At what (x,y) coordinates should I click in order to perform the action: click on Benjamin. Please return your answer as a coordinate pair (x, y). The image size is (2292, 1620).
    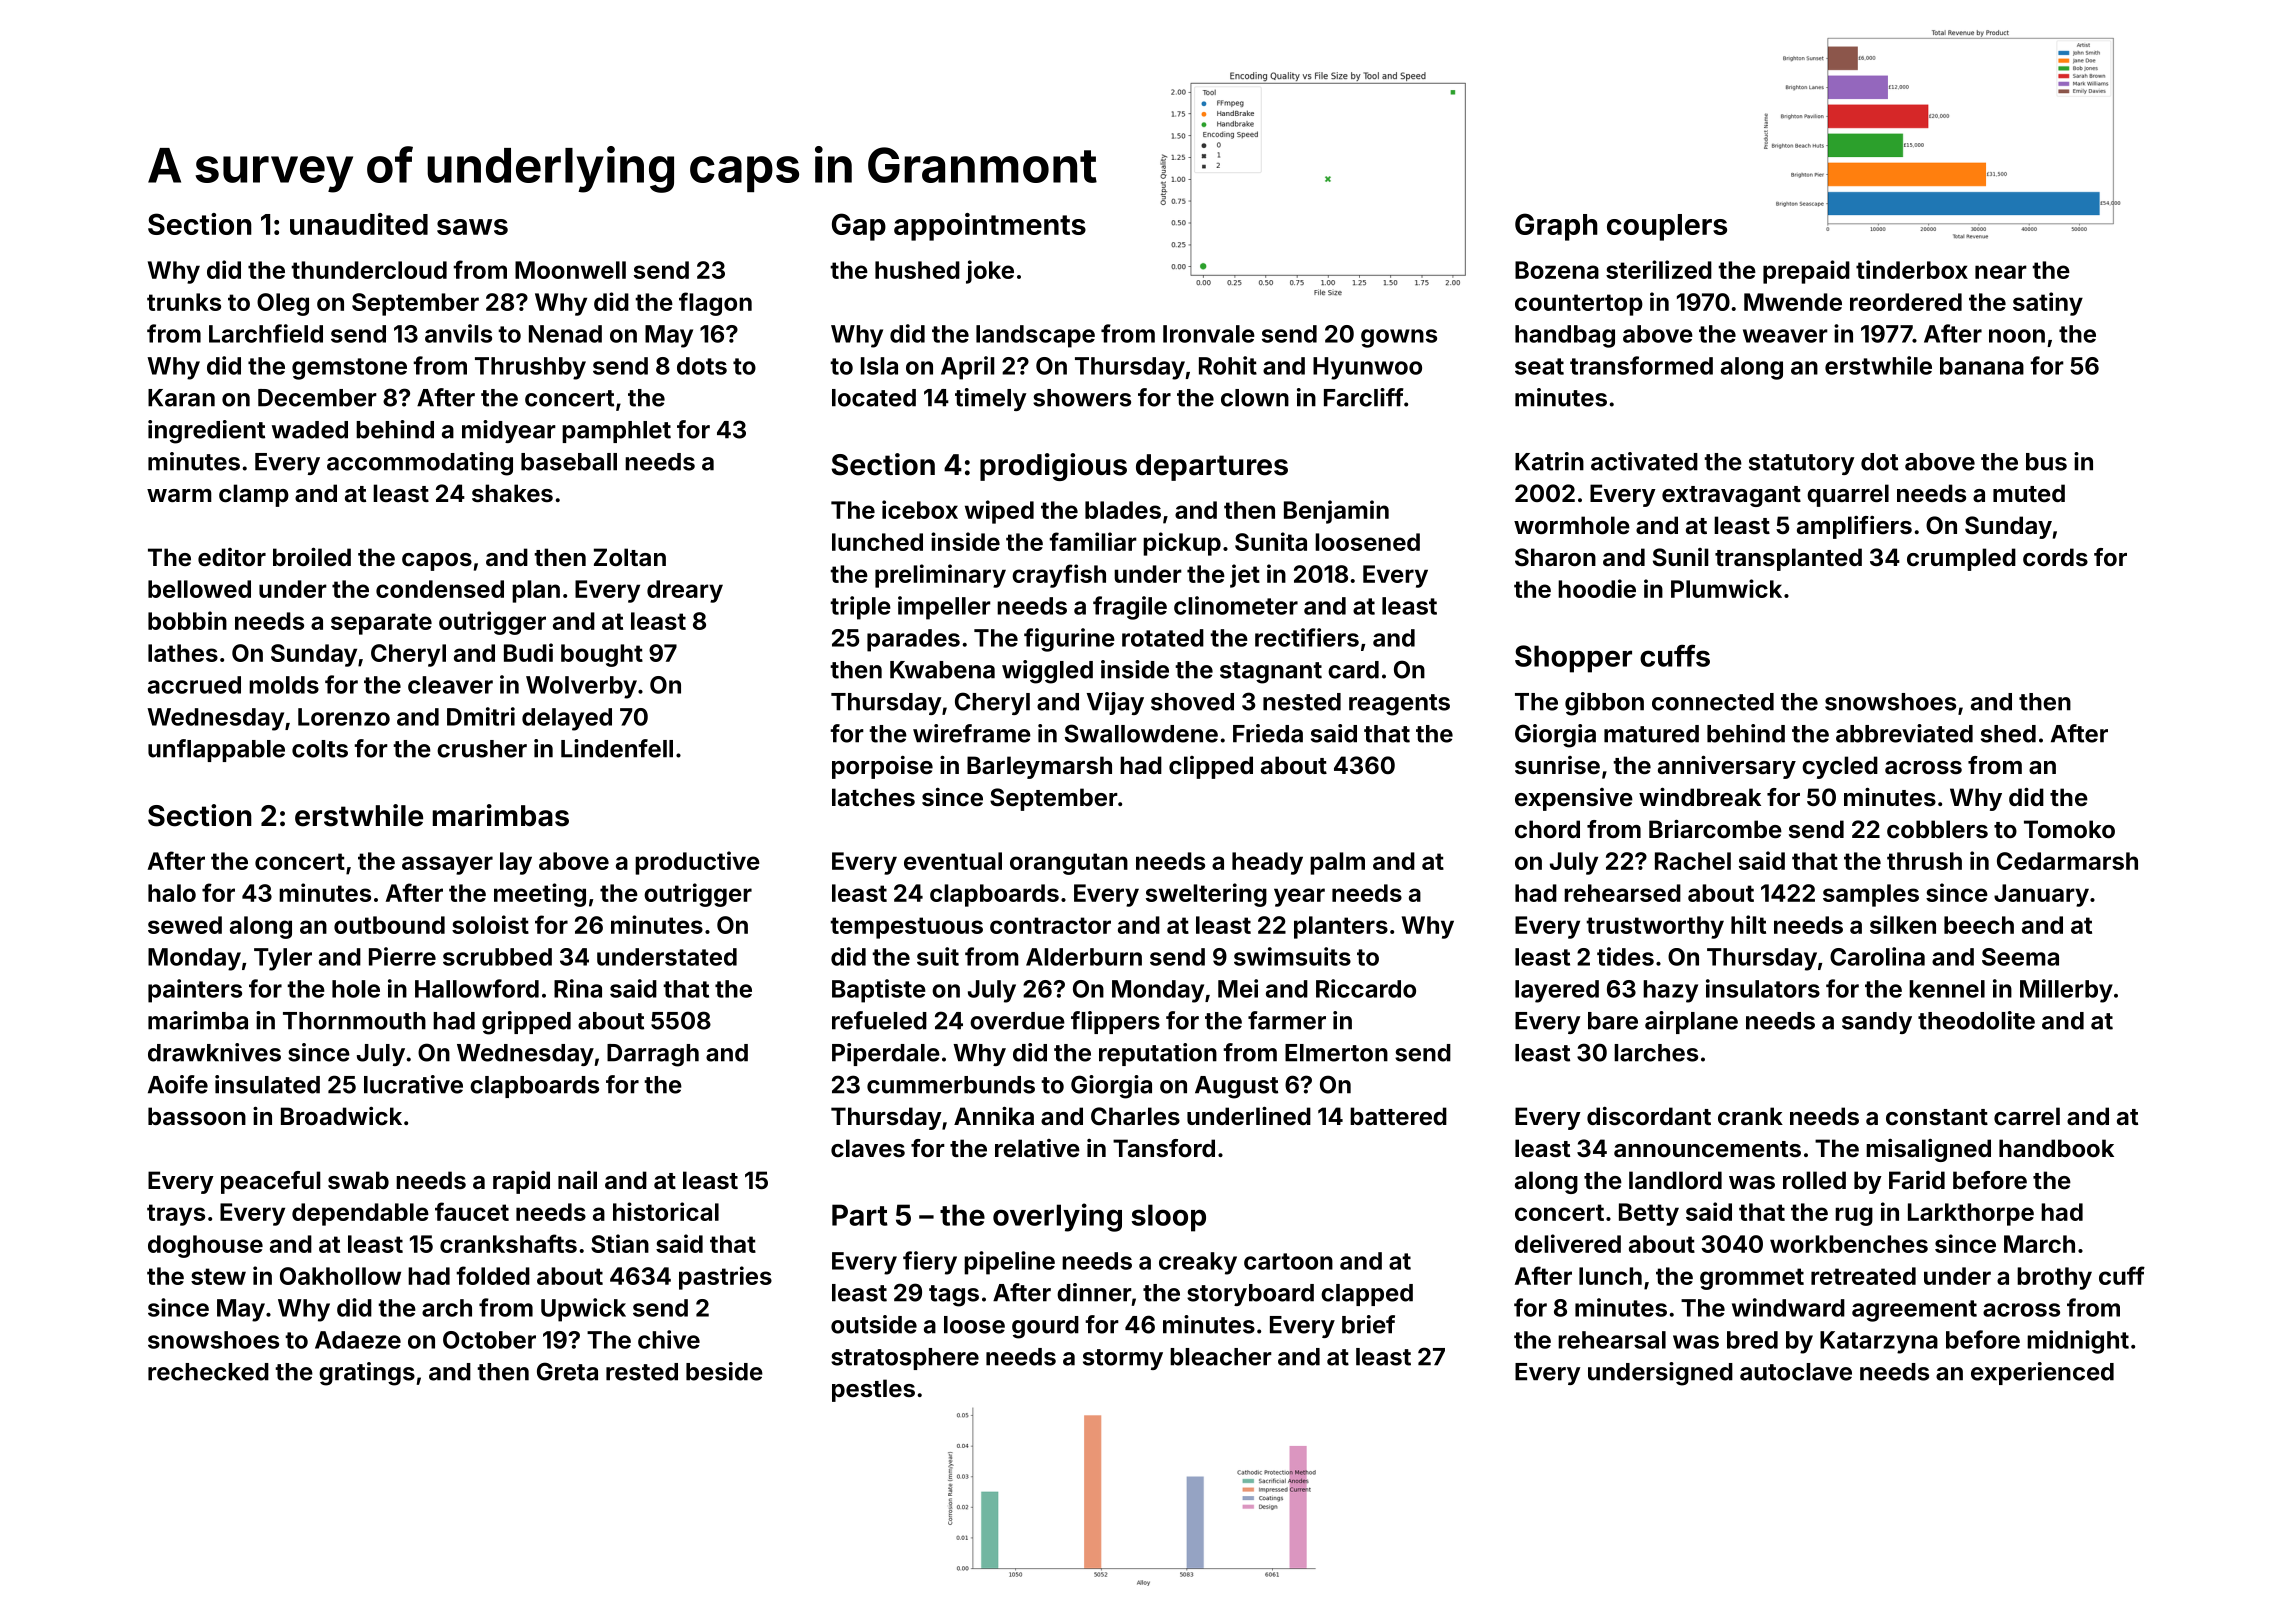
    Looking at the image, I should click on (1336, 512).
